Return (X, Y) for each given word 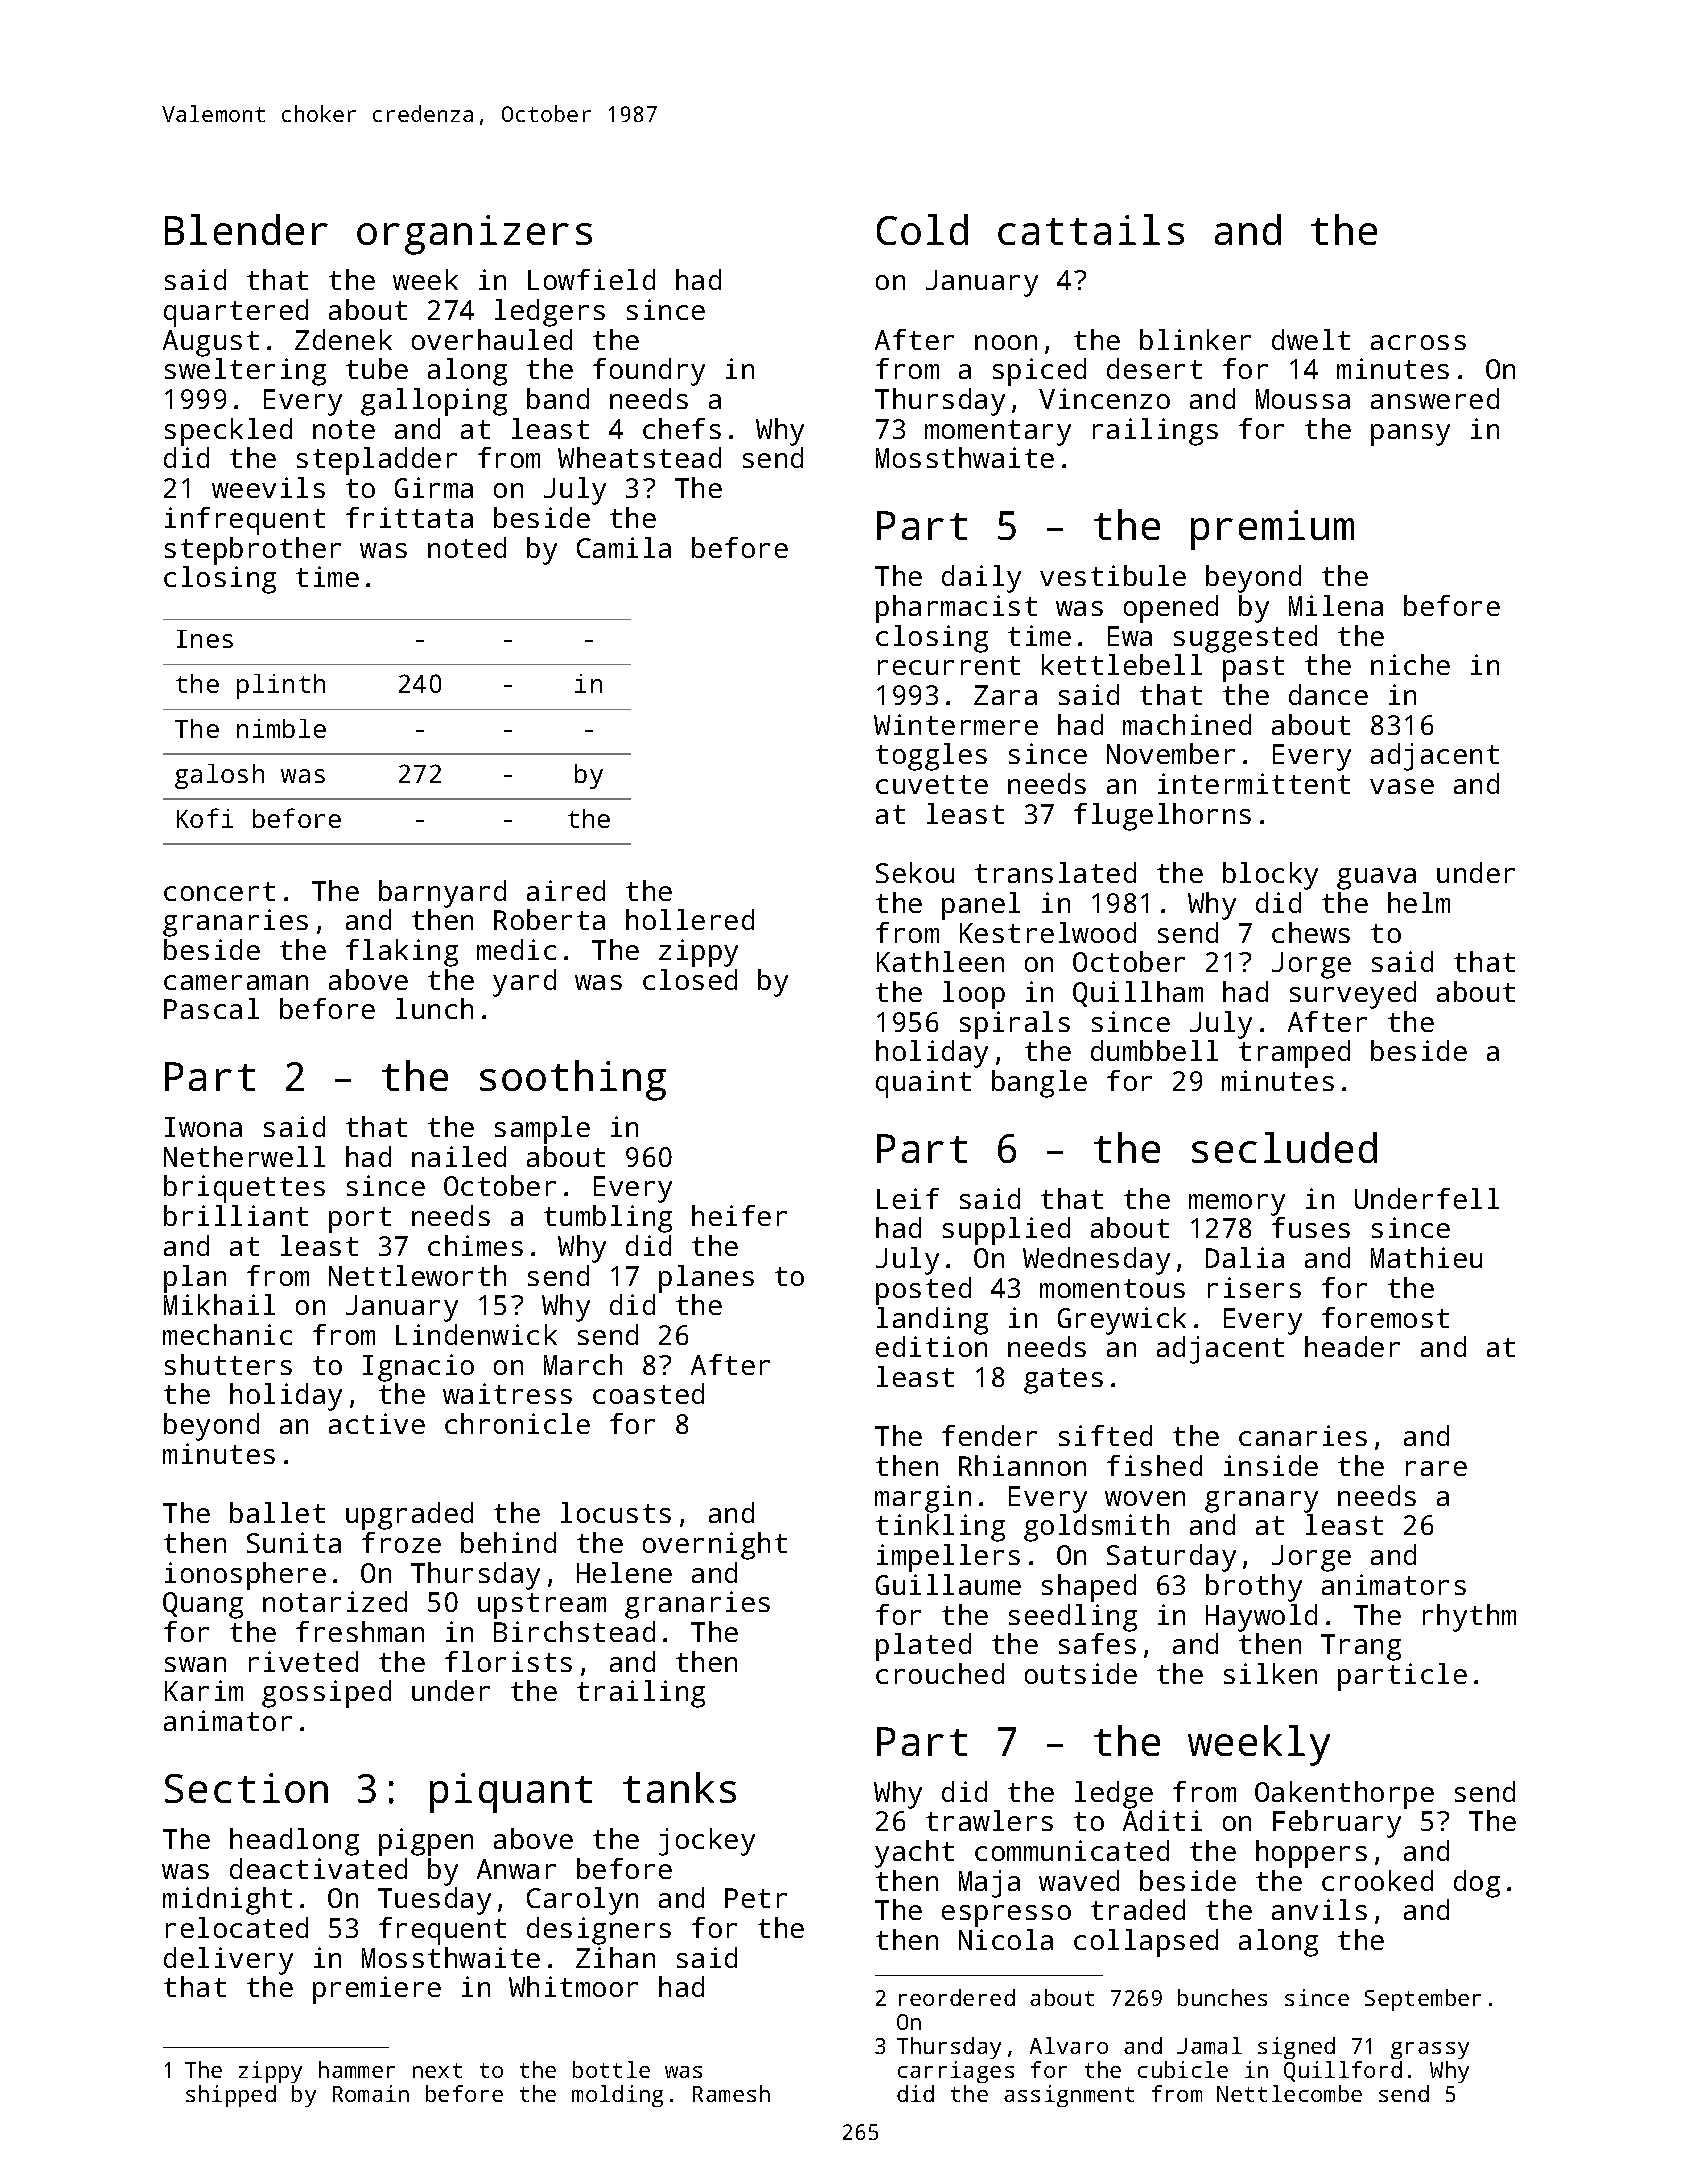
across (1418, 342)
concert (219, 891)
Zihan (615, 1957)
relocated (237, 1927)
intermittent (1254, 783)
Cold (922, 229)
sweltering (245, 372)
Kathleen (940, 961)
